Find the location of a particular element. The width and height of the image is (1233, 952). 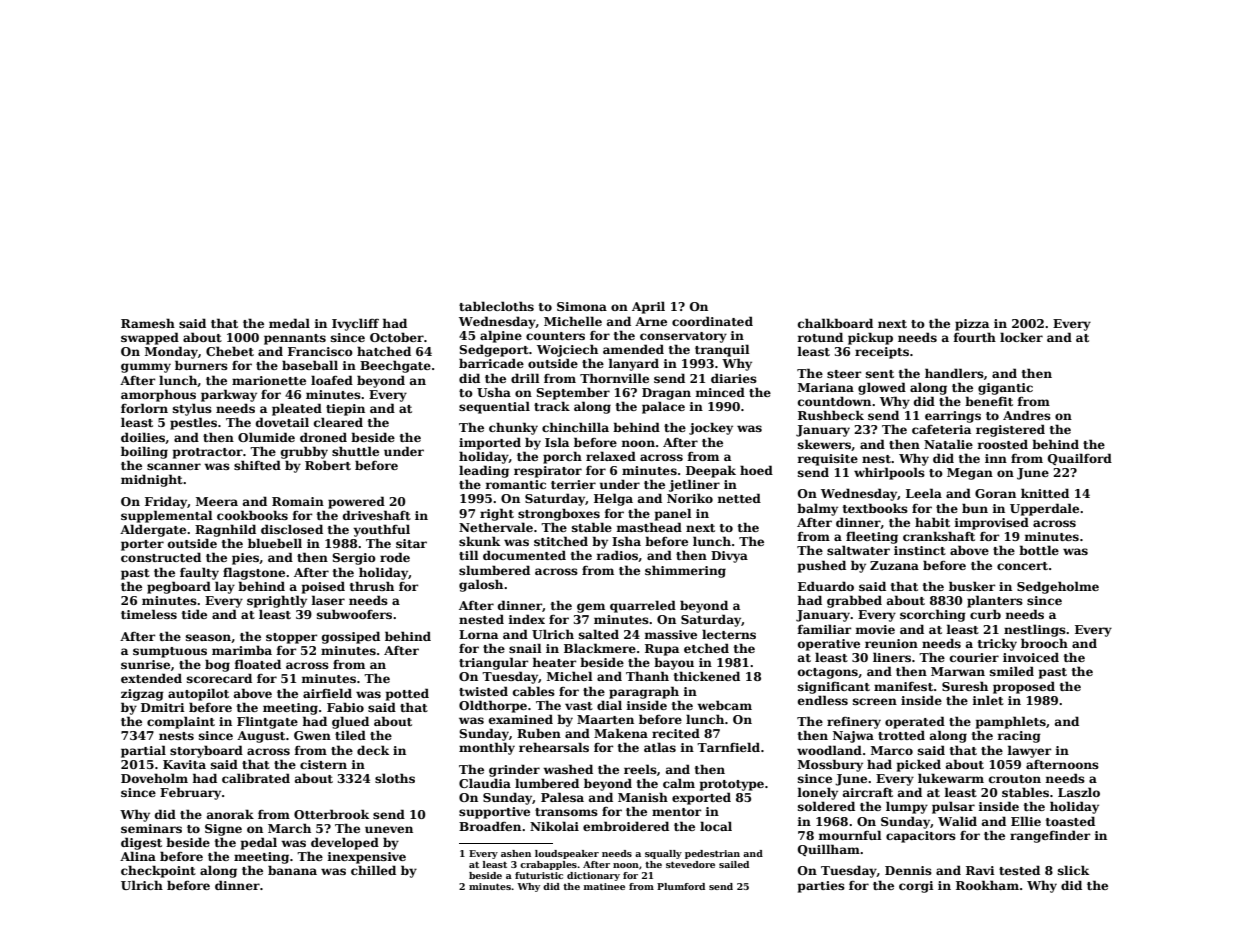

mentor is located at coordinates (676, 812).
